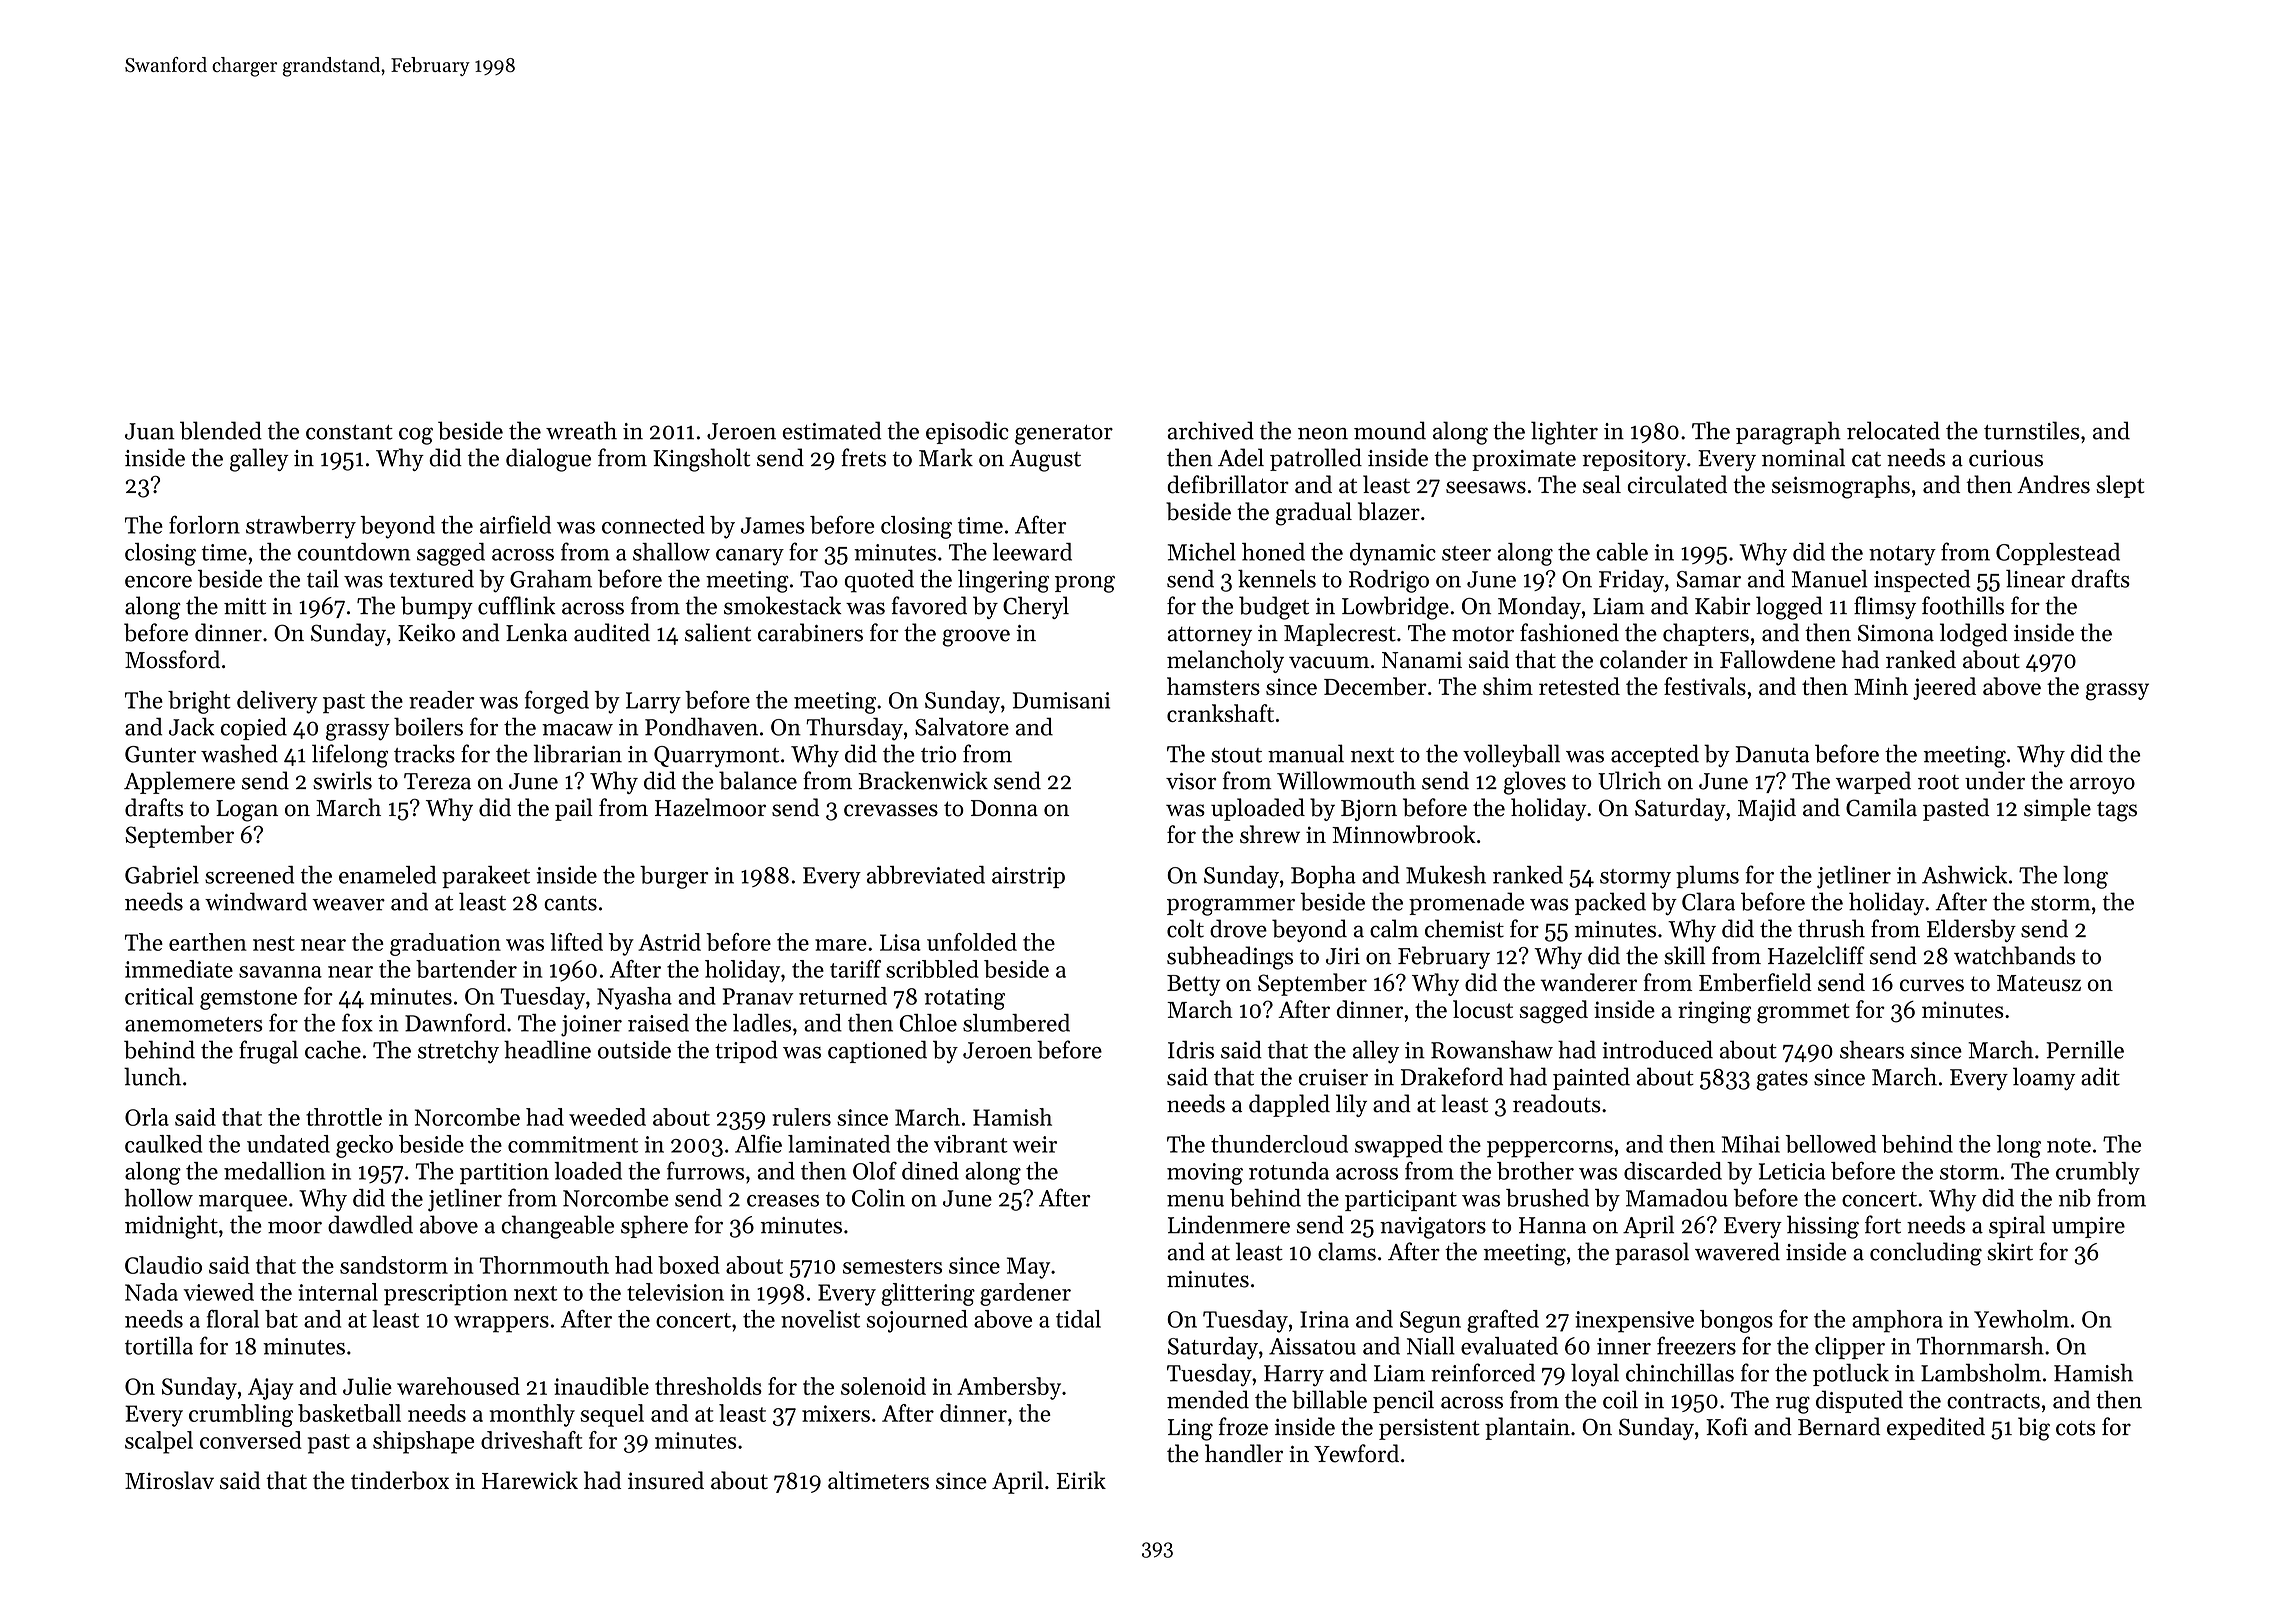  What do you see at coordinates (938, 754) in the page?
I see `trio` at bounding box center [938, 754].
